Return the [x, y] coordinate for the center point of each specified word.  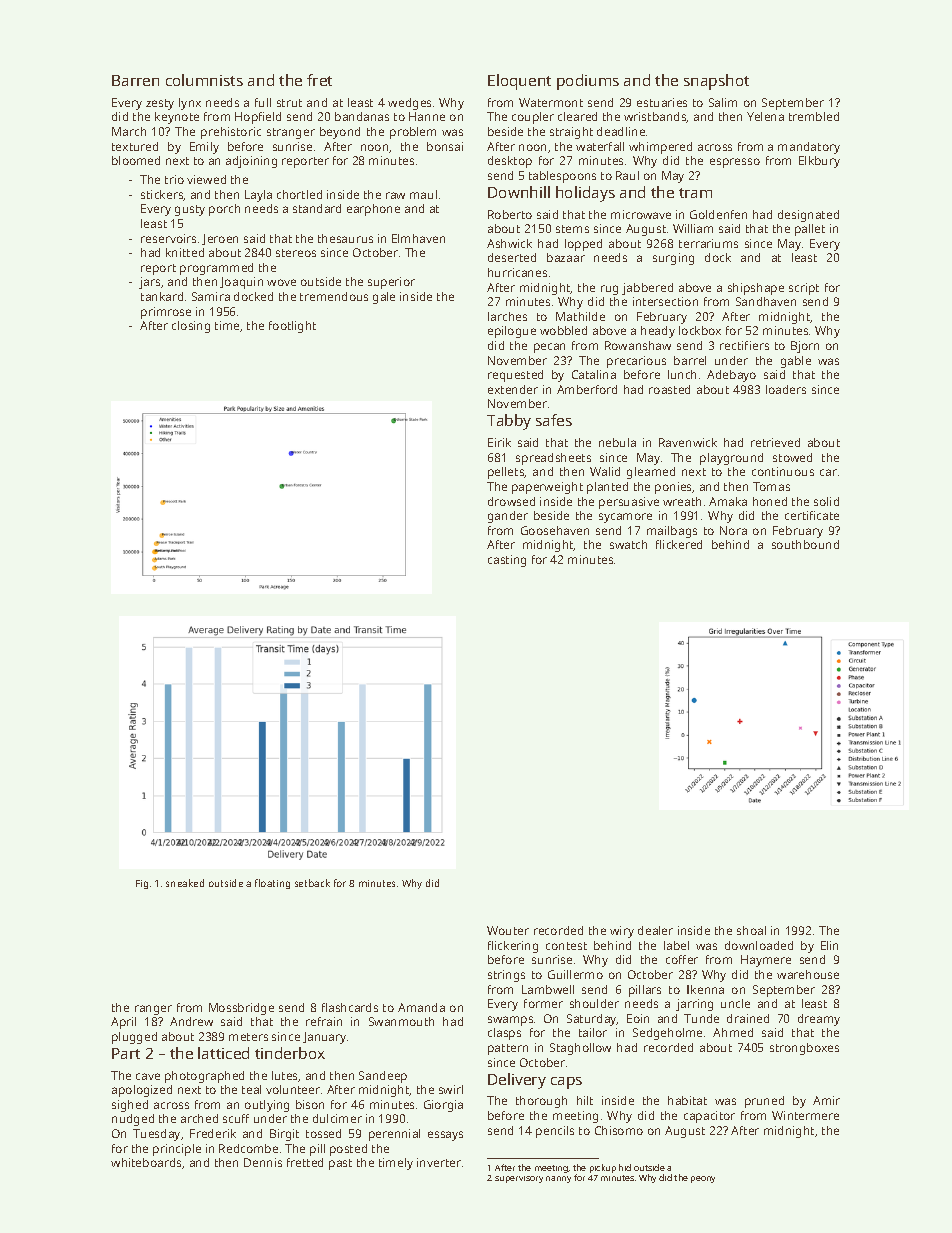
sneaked [185, 883]
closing [191, 327]
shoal [751, 930]
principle [177, 1150]
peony [703, 1179]
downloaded [759, 945]
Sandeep [383, 1077]
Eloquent [519, 82]
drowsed [511, 501]
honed [770, 501]
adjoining [251, 162]
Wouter [508, 930]
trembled [814, 116]
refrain [324, 1021]
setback [312, 883]
